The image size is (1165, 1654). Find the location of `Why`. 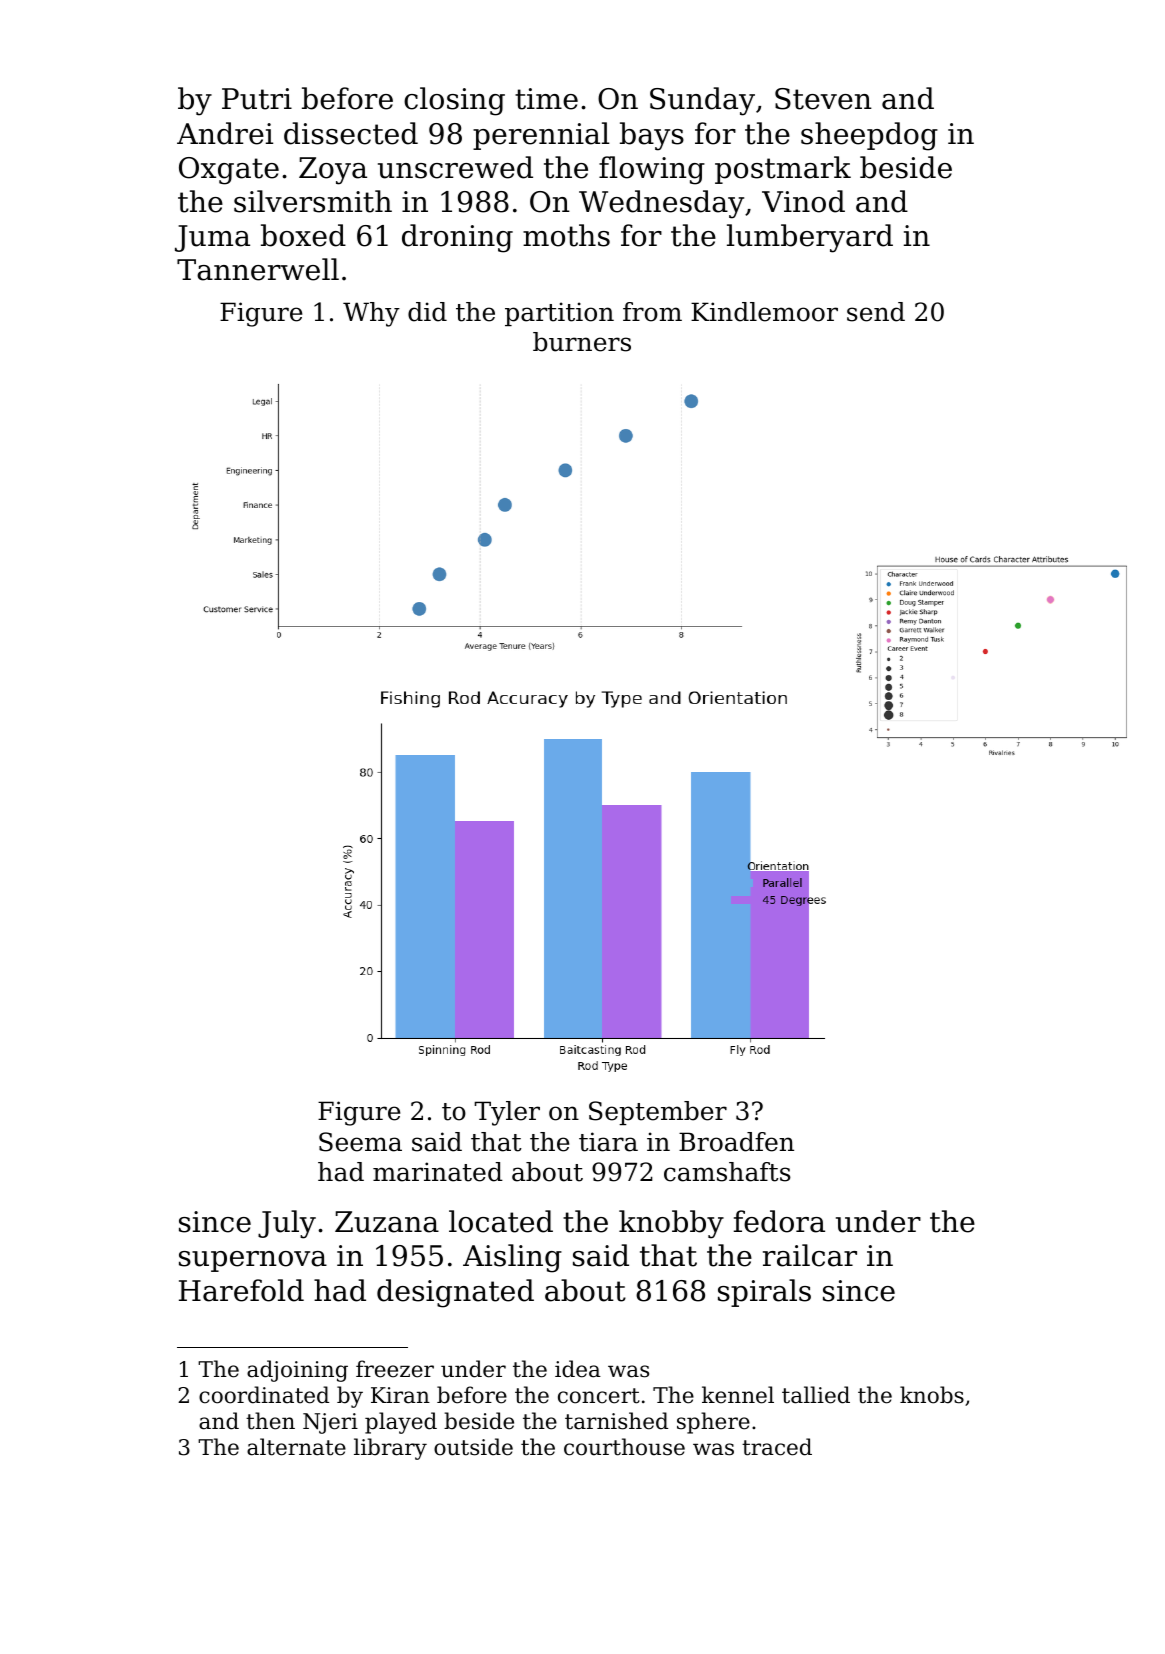

Why is located at coordinates (371, 314).
